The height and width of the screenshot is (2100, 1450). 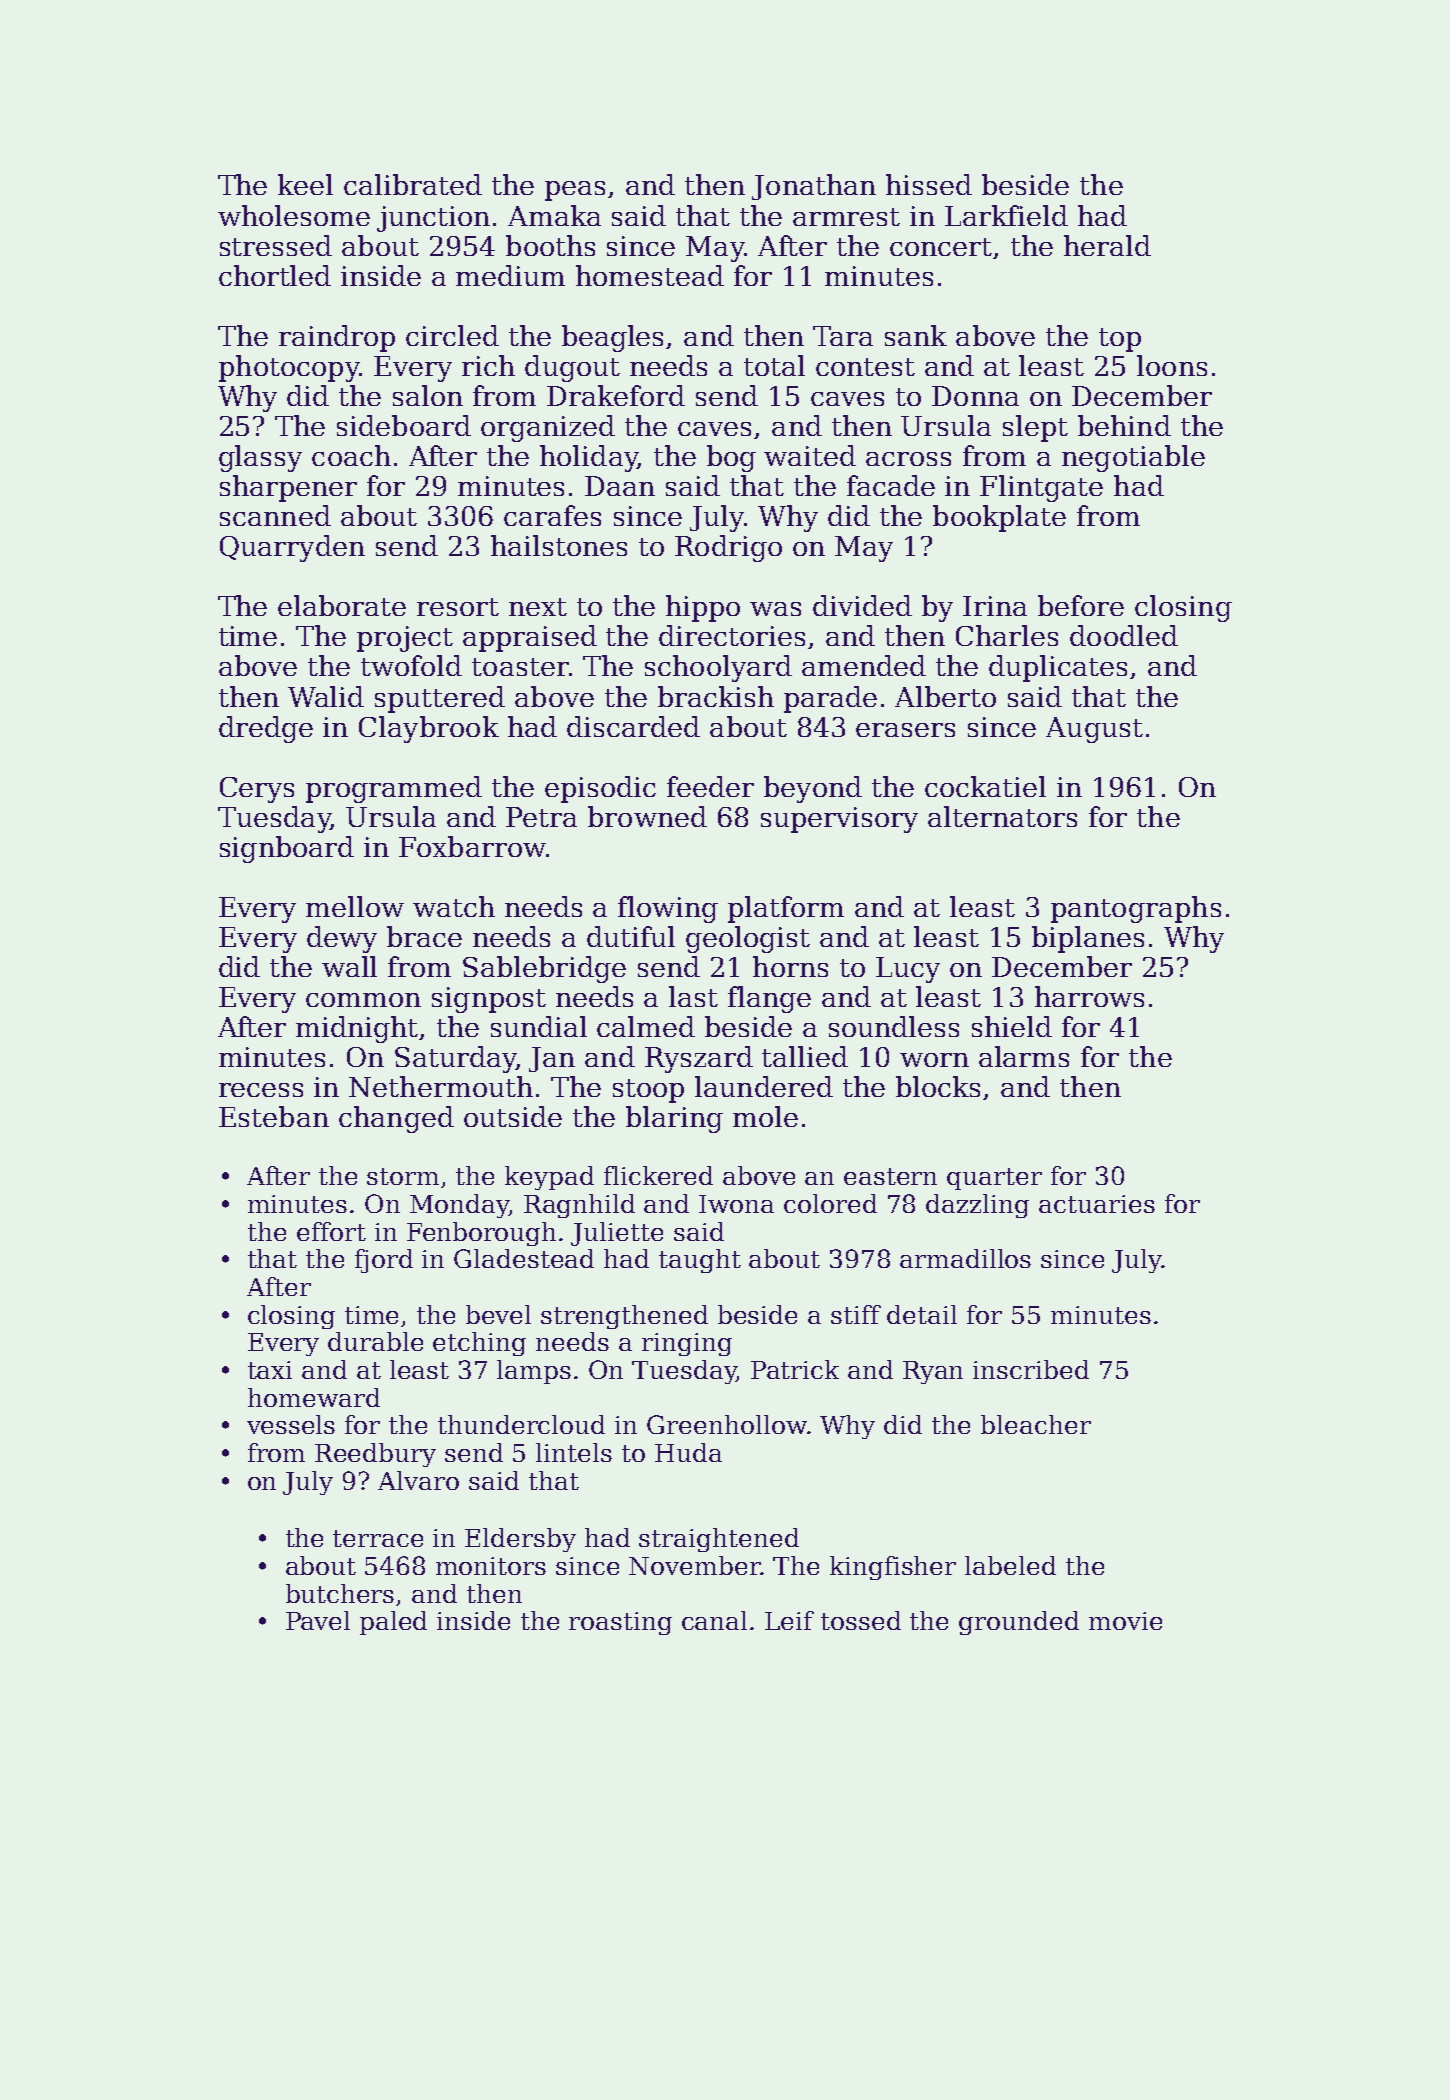 I want to click on twofold, so click(x=411, y=665).
